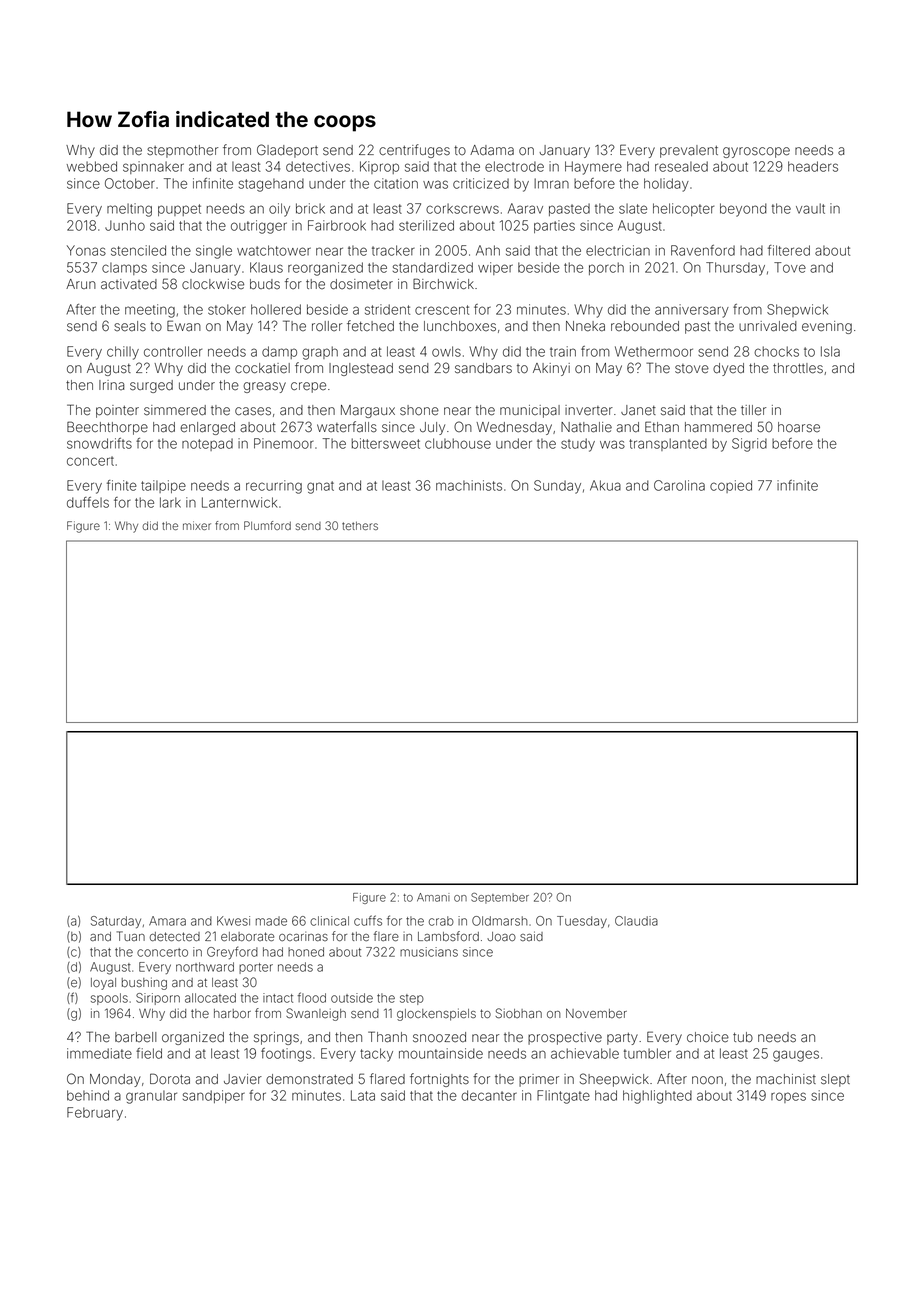  What do you see at coordinates (433, 897) in the document?
I see `Amani` at bounding box center [433, 897].
